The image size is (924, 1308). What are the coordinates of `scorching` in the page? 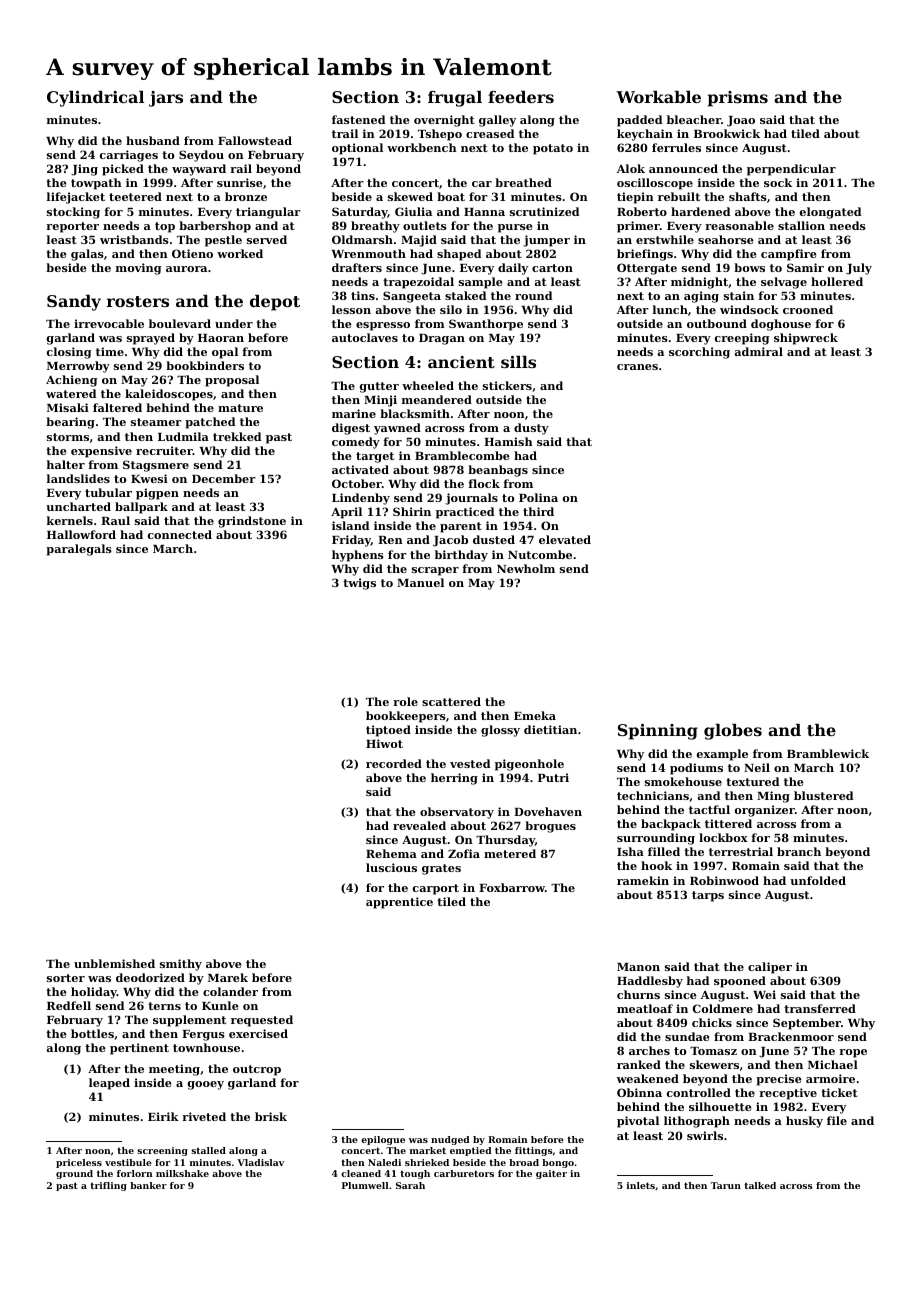 It's located at (699, 353).
